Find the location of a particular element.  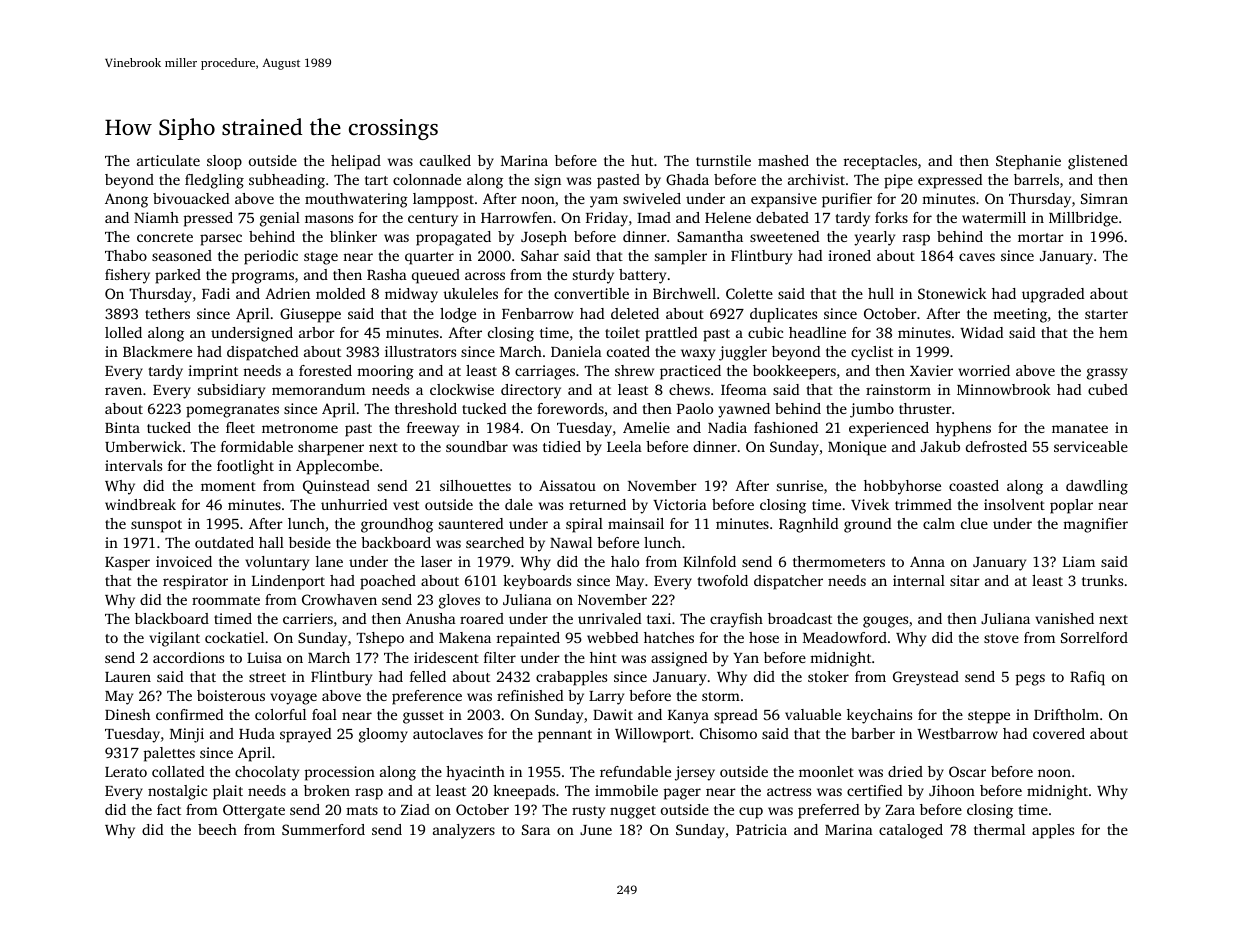

glistened is located at coordinates (1098, 162).
